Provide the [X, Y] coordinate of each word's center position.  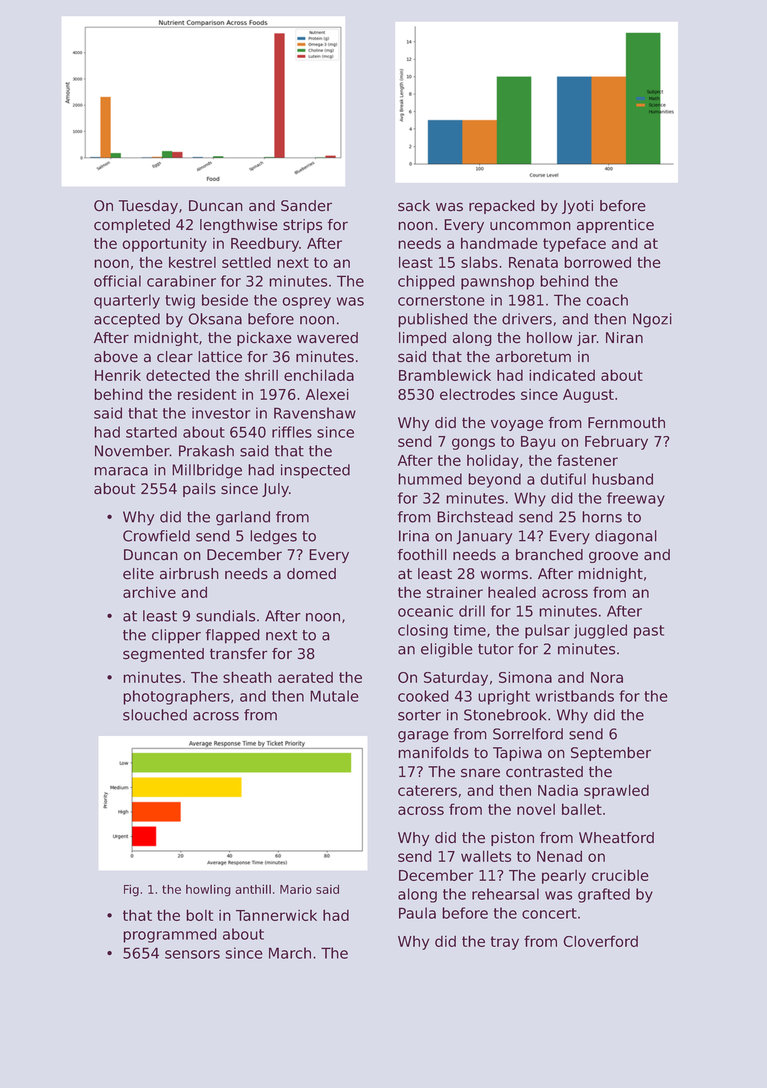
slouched [155, 715]
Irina [414, 536]
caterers [427, 790]
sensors [192, 954]
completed [132, 226]
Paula [417, 913]
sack [414, 206]
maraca [121, 471]
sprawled [616, 791]
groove [613, 557]
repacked [502, 207]
